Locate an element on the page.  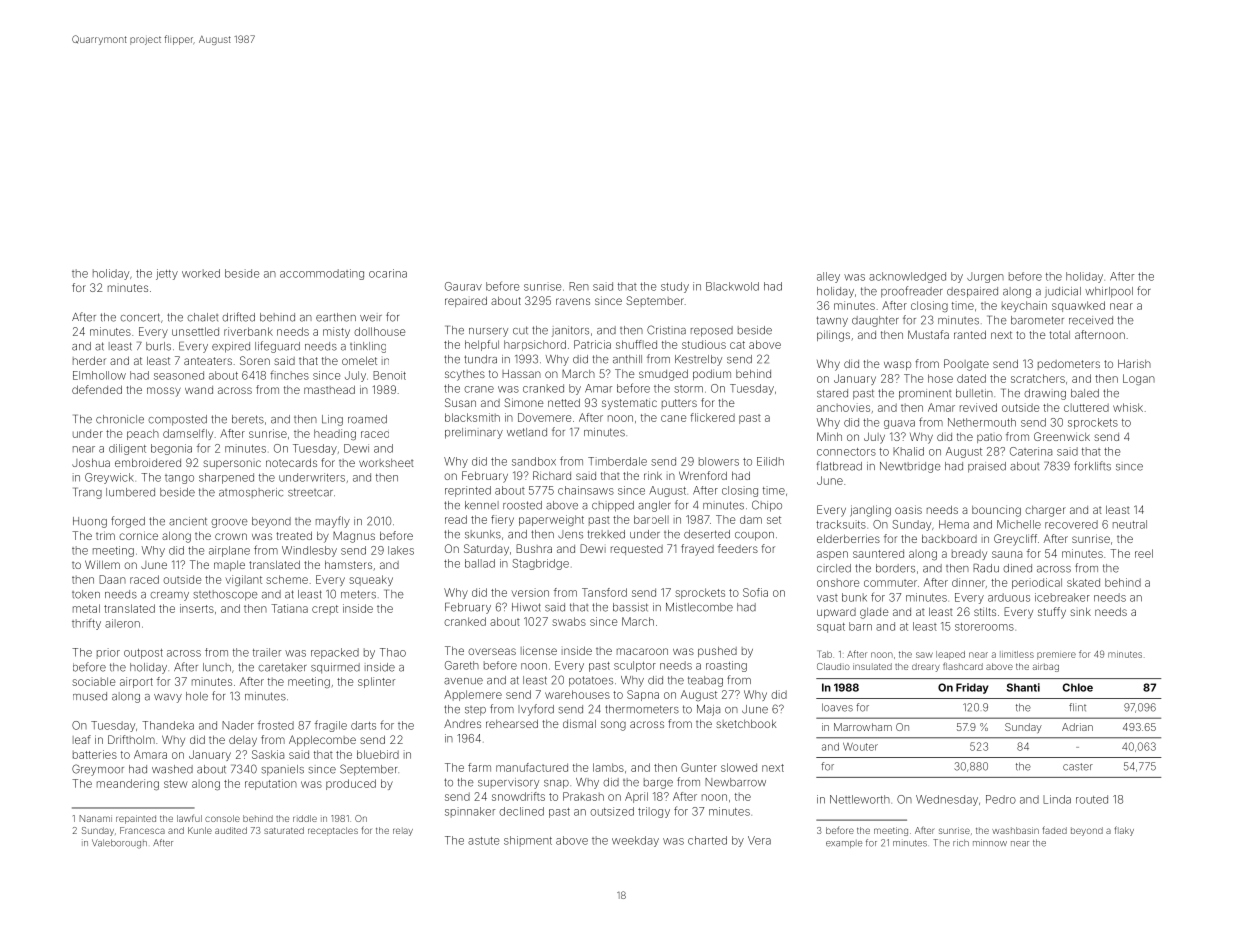
caster is located at coordinates (1078, 767).
